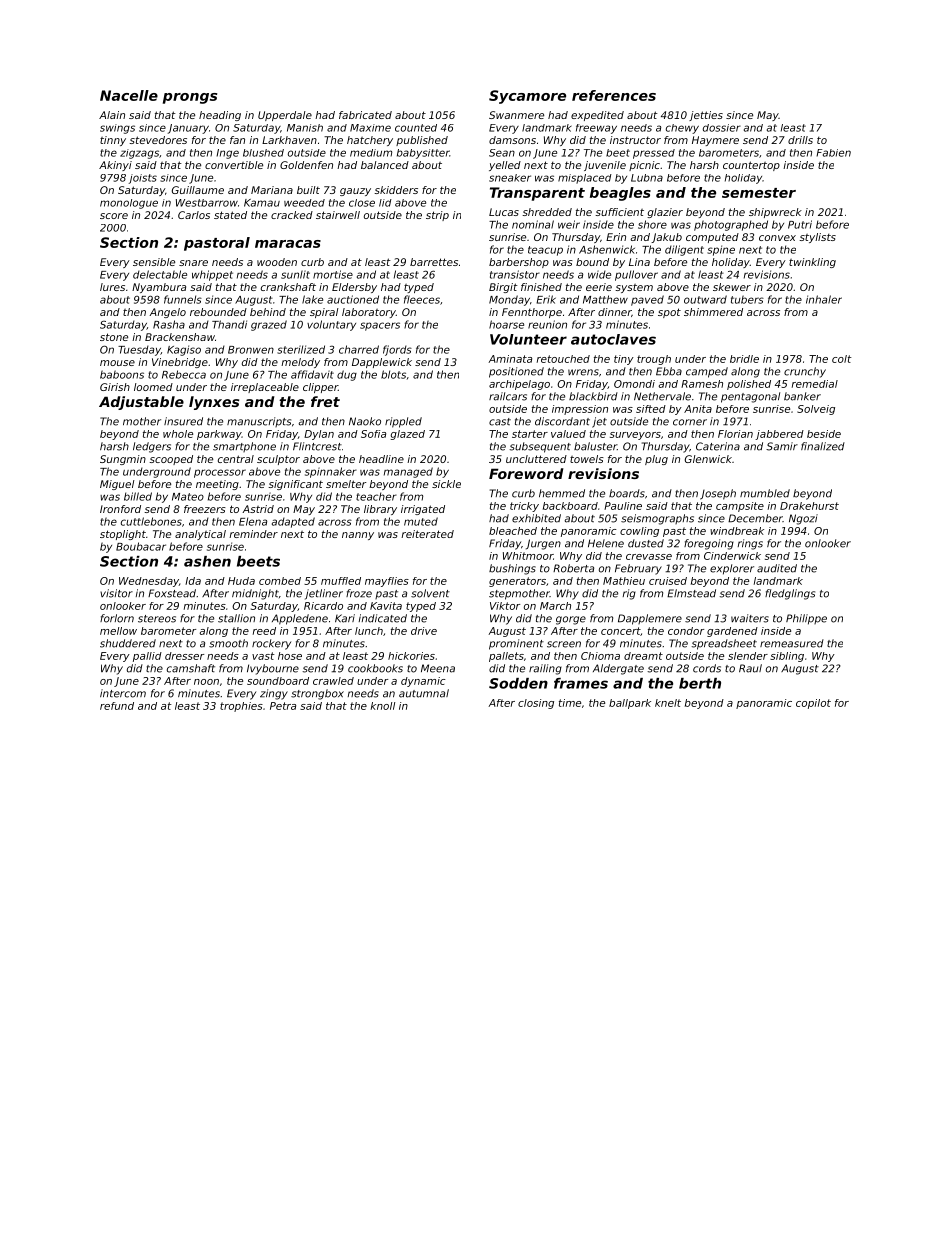  What do you see at coordinates (823, 446) in the screenshot?
I see `finalized` at bounding box center [823, 446].
